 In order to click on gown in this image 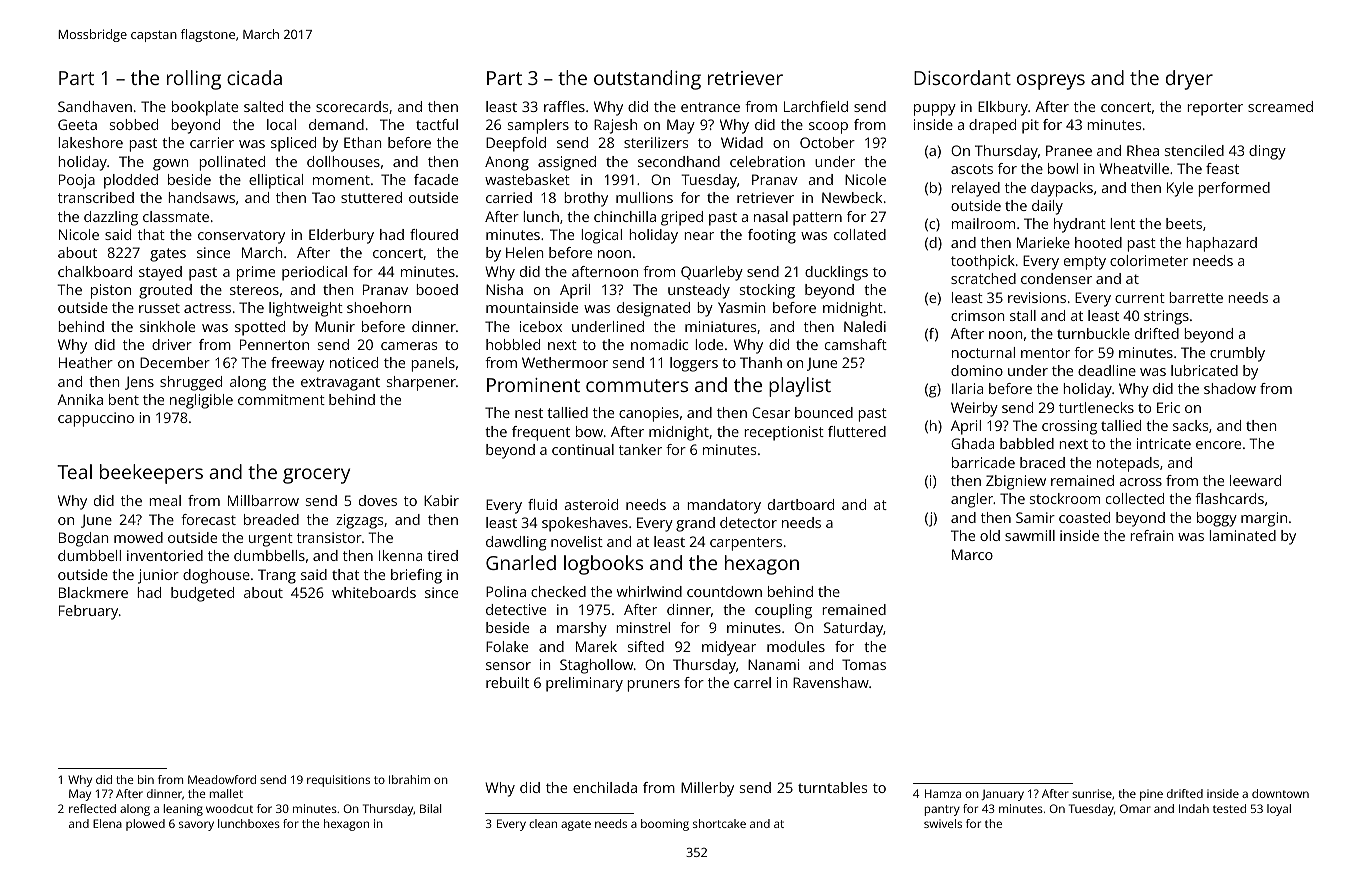, I will do `click(170, 165)`.
